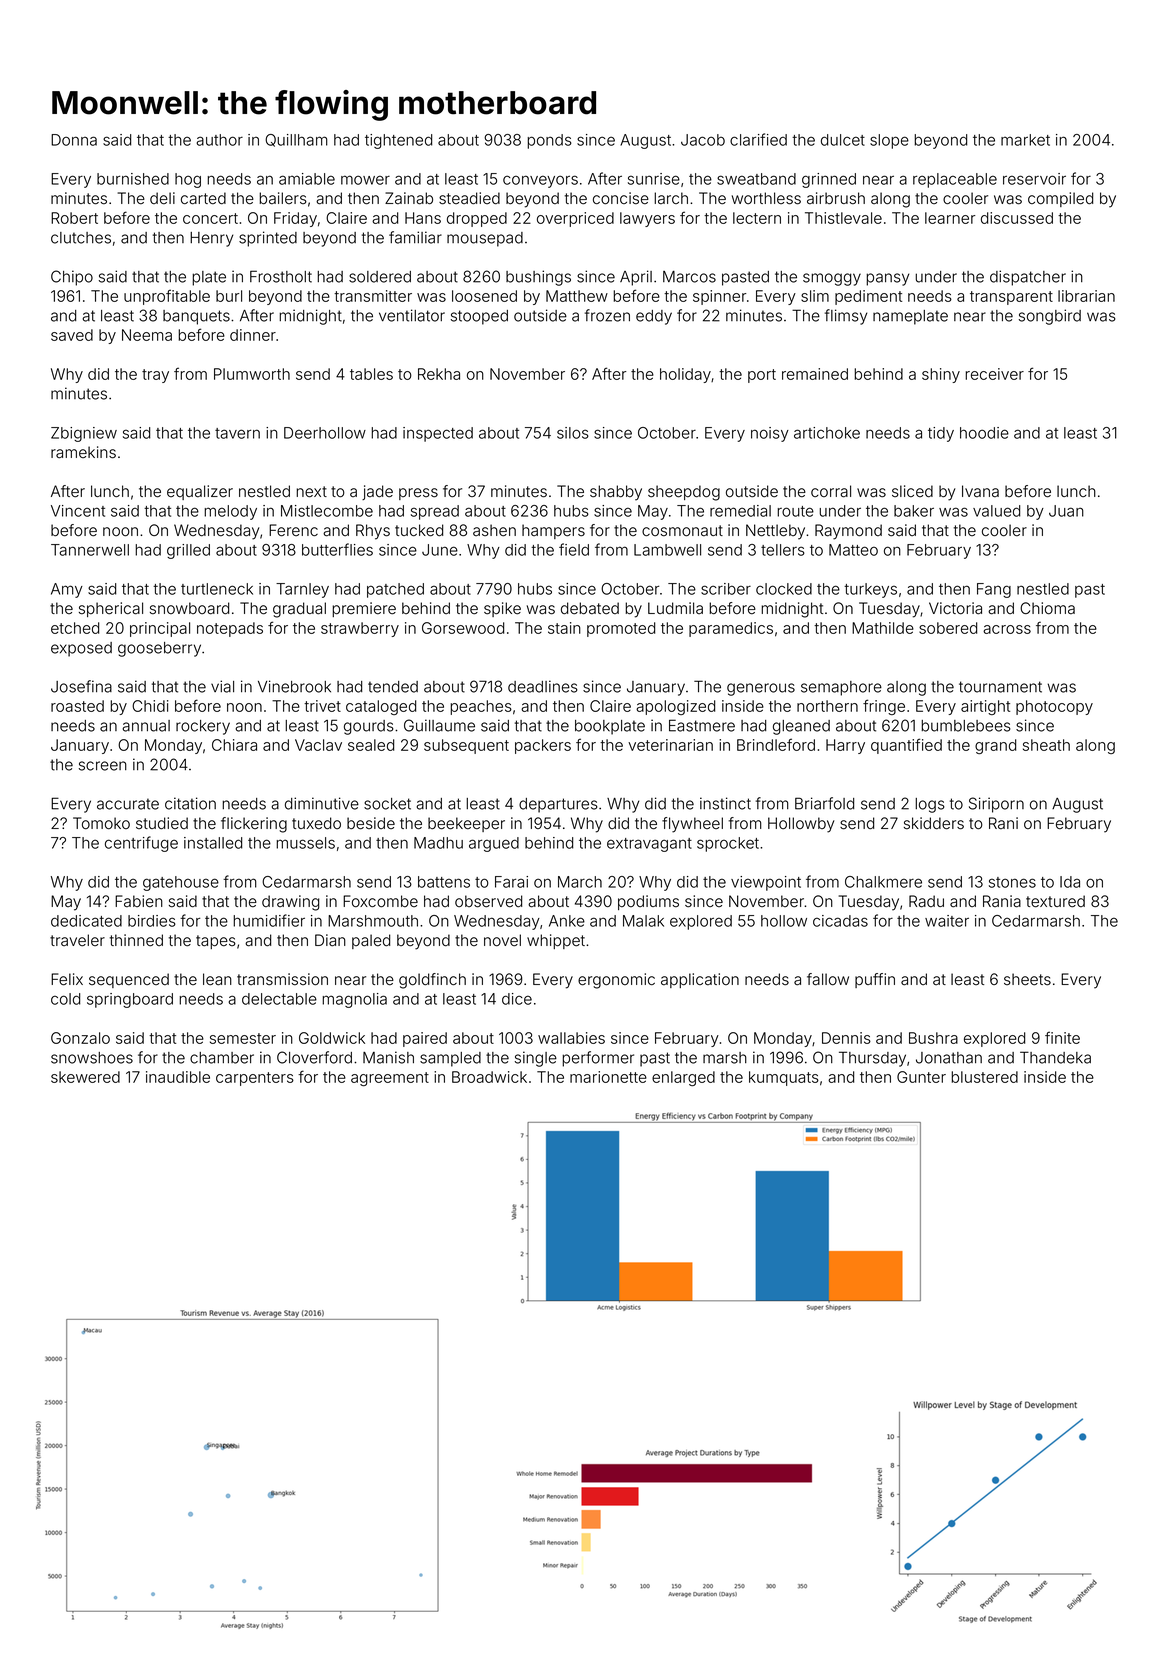  Describe the element at coordinates (719, 297) in the document. I see `spinner` at that location.
